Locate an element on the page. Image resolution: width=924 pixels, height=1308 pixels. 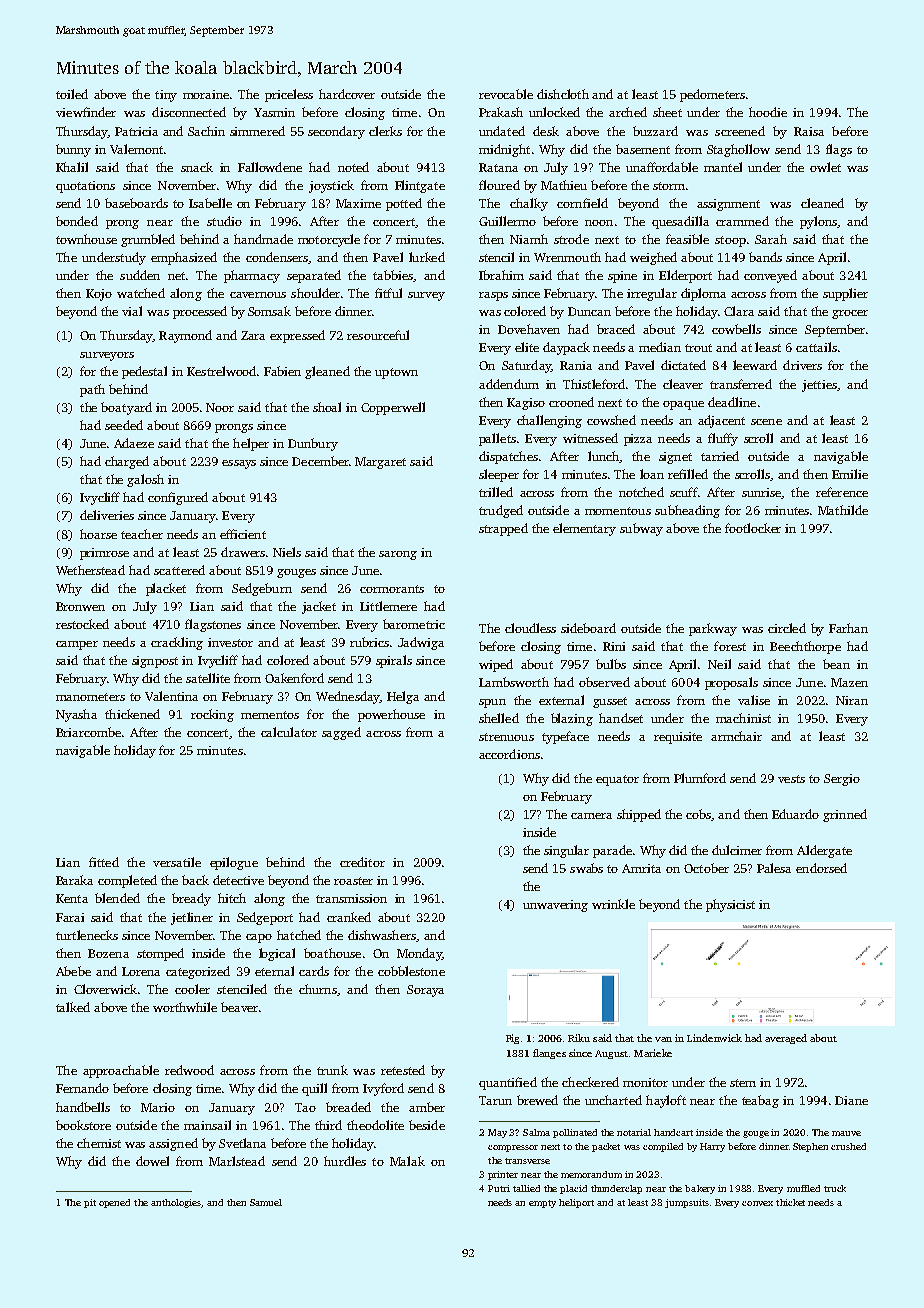
toiled is located at coordinates (72, 94).
